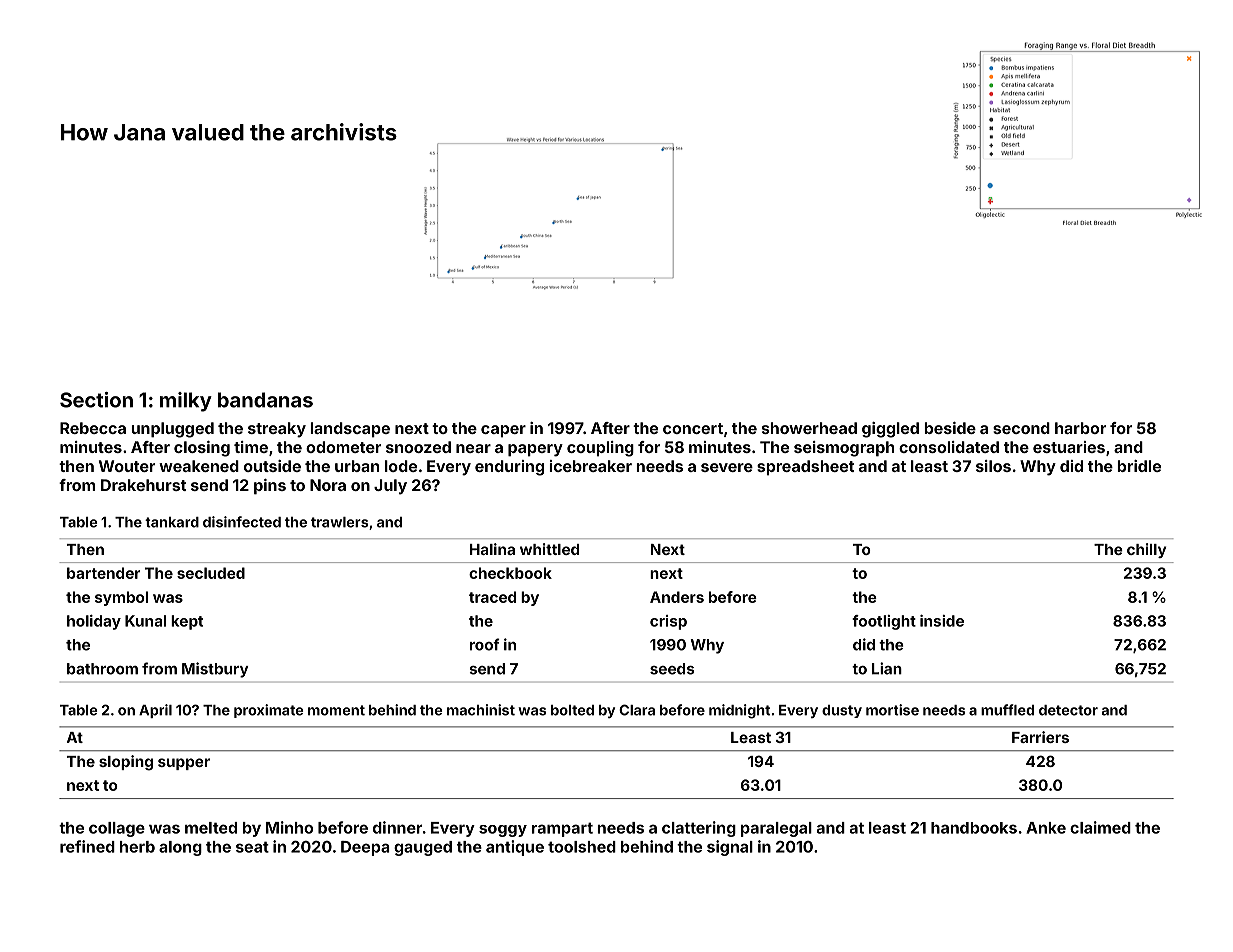 Image resolution: width=1233 pixels, height=952 pixels. What do you see at coordinates (492, 549) in the page?
I see `Halina` at bounding box center [492, 549].
